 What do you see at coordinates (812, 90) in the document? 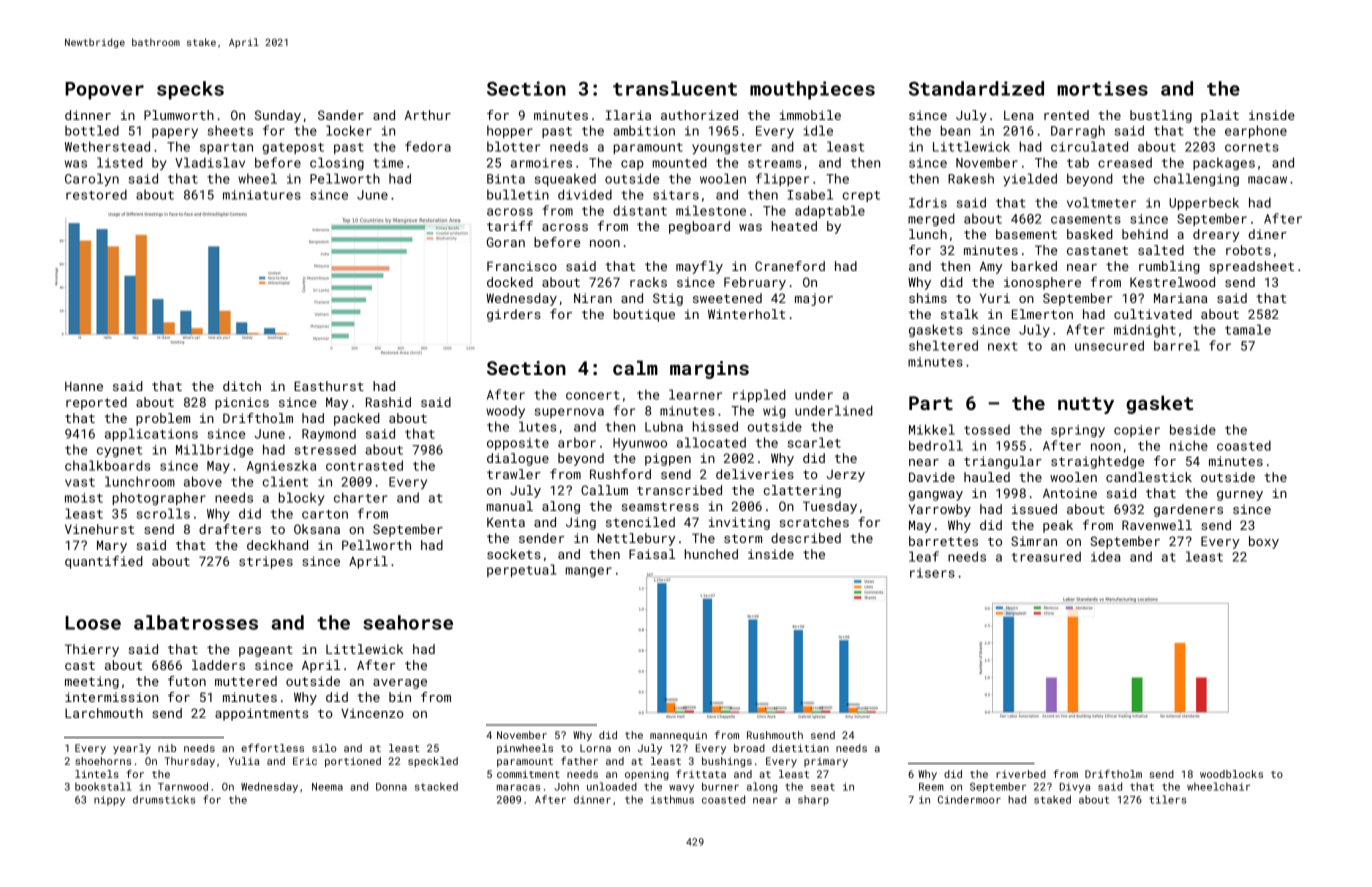
I see `mouthpieces` at bounding box center [812, 90].
